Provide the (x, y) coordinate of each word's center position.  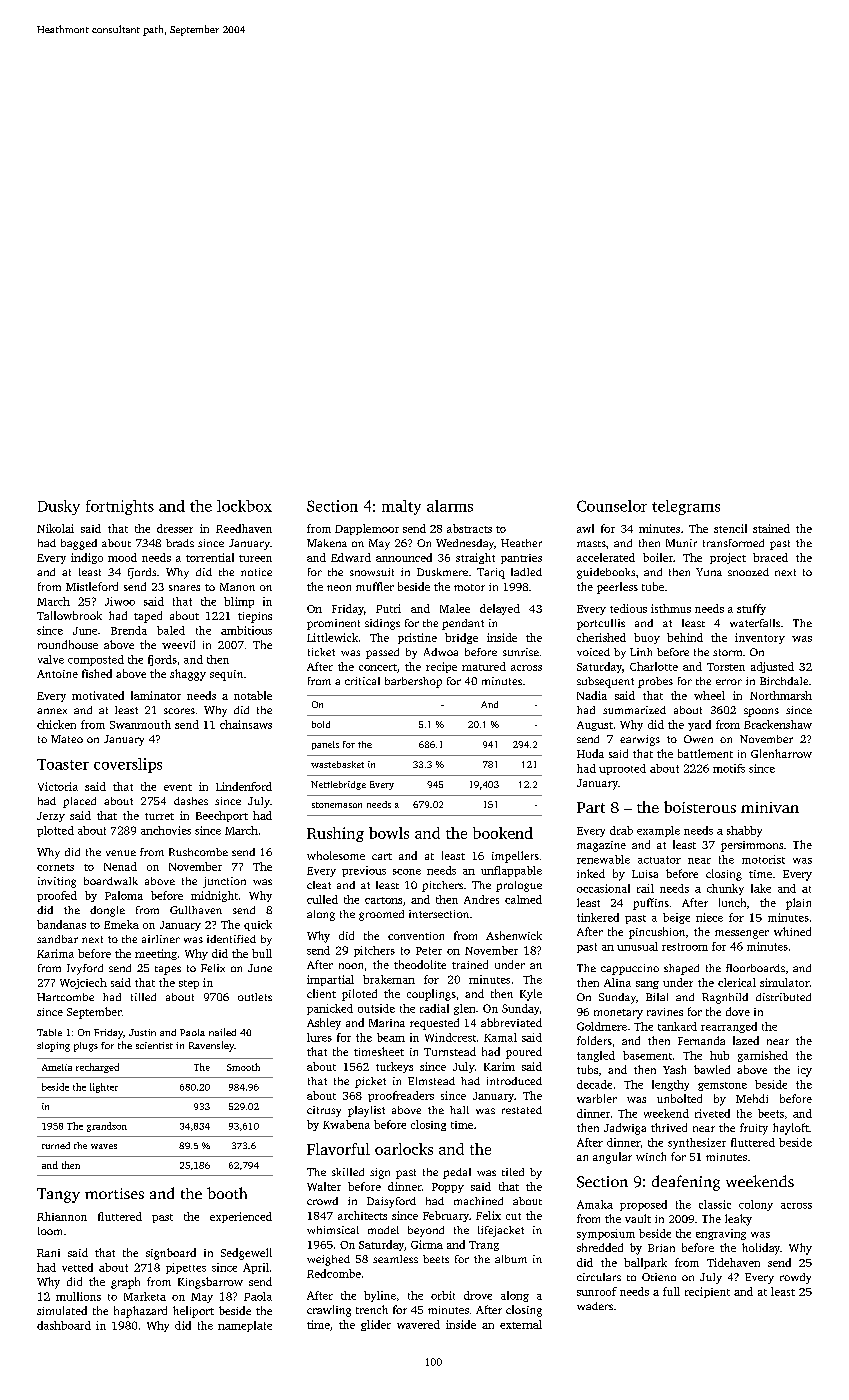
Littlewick (332, 637)
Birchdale (784, 681)
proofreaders (401, 1096)
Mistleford (92, 586)
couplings (431, 995)
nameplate (245, 1326)
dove (738, 1011)
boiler (658, 557)
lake (761, 888)
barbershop (413, 682)
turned (56, 1145)
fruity (754, 1129)
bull (262, 953)
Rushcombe (198, 852)
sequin (226, 675)
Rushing (335, 834)
